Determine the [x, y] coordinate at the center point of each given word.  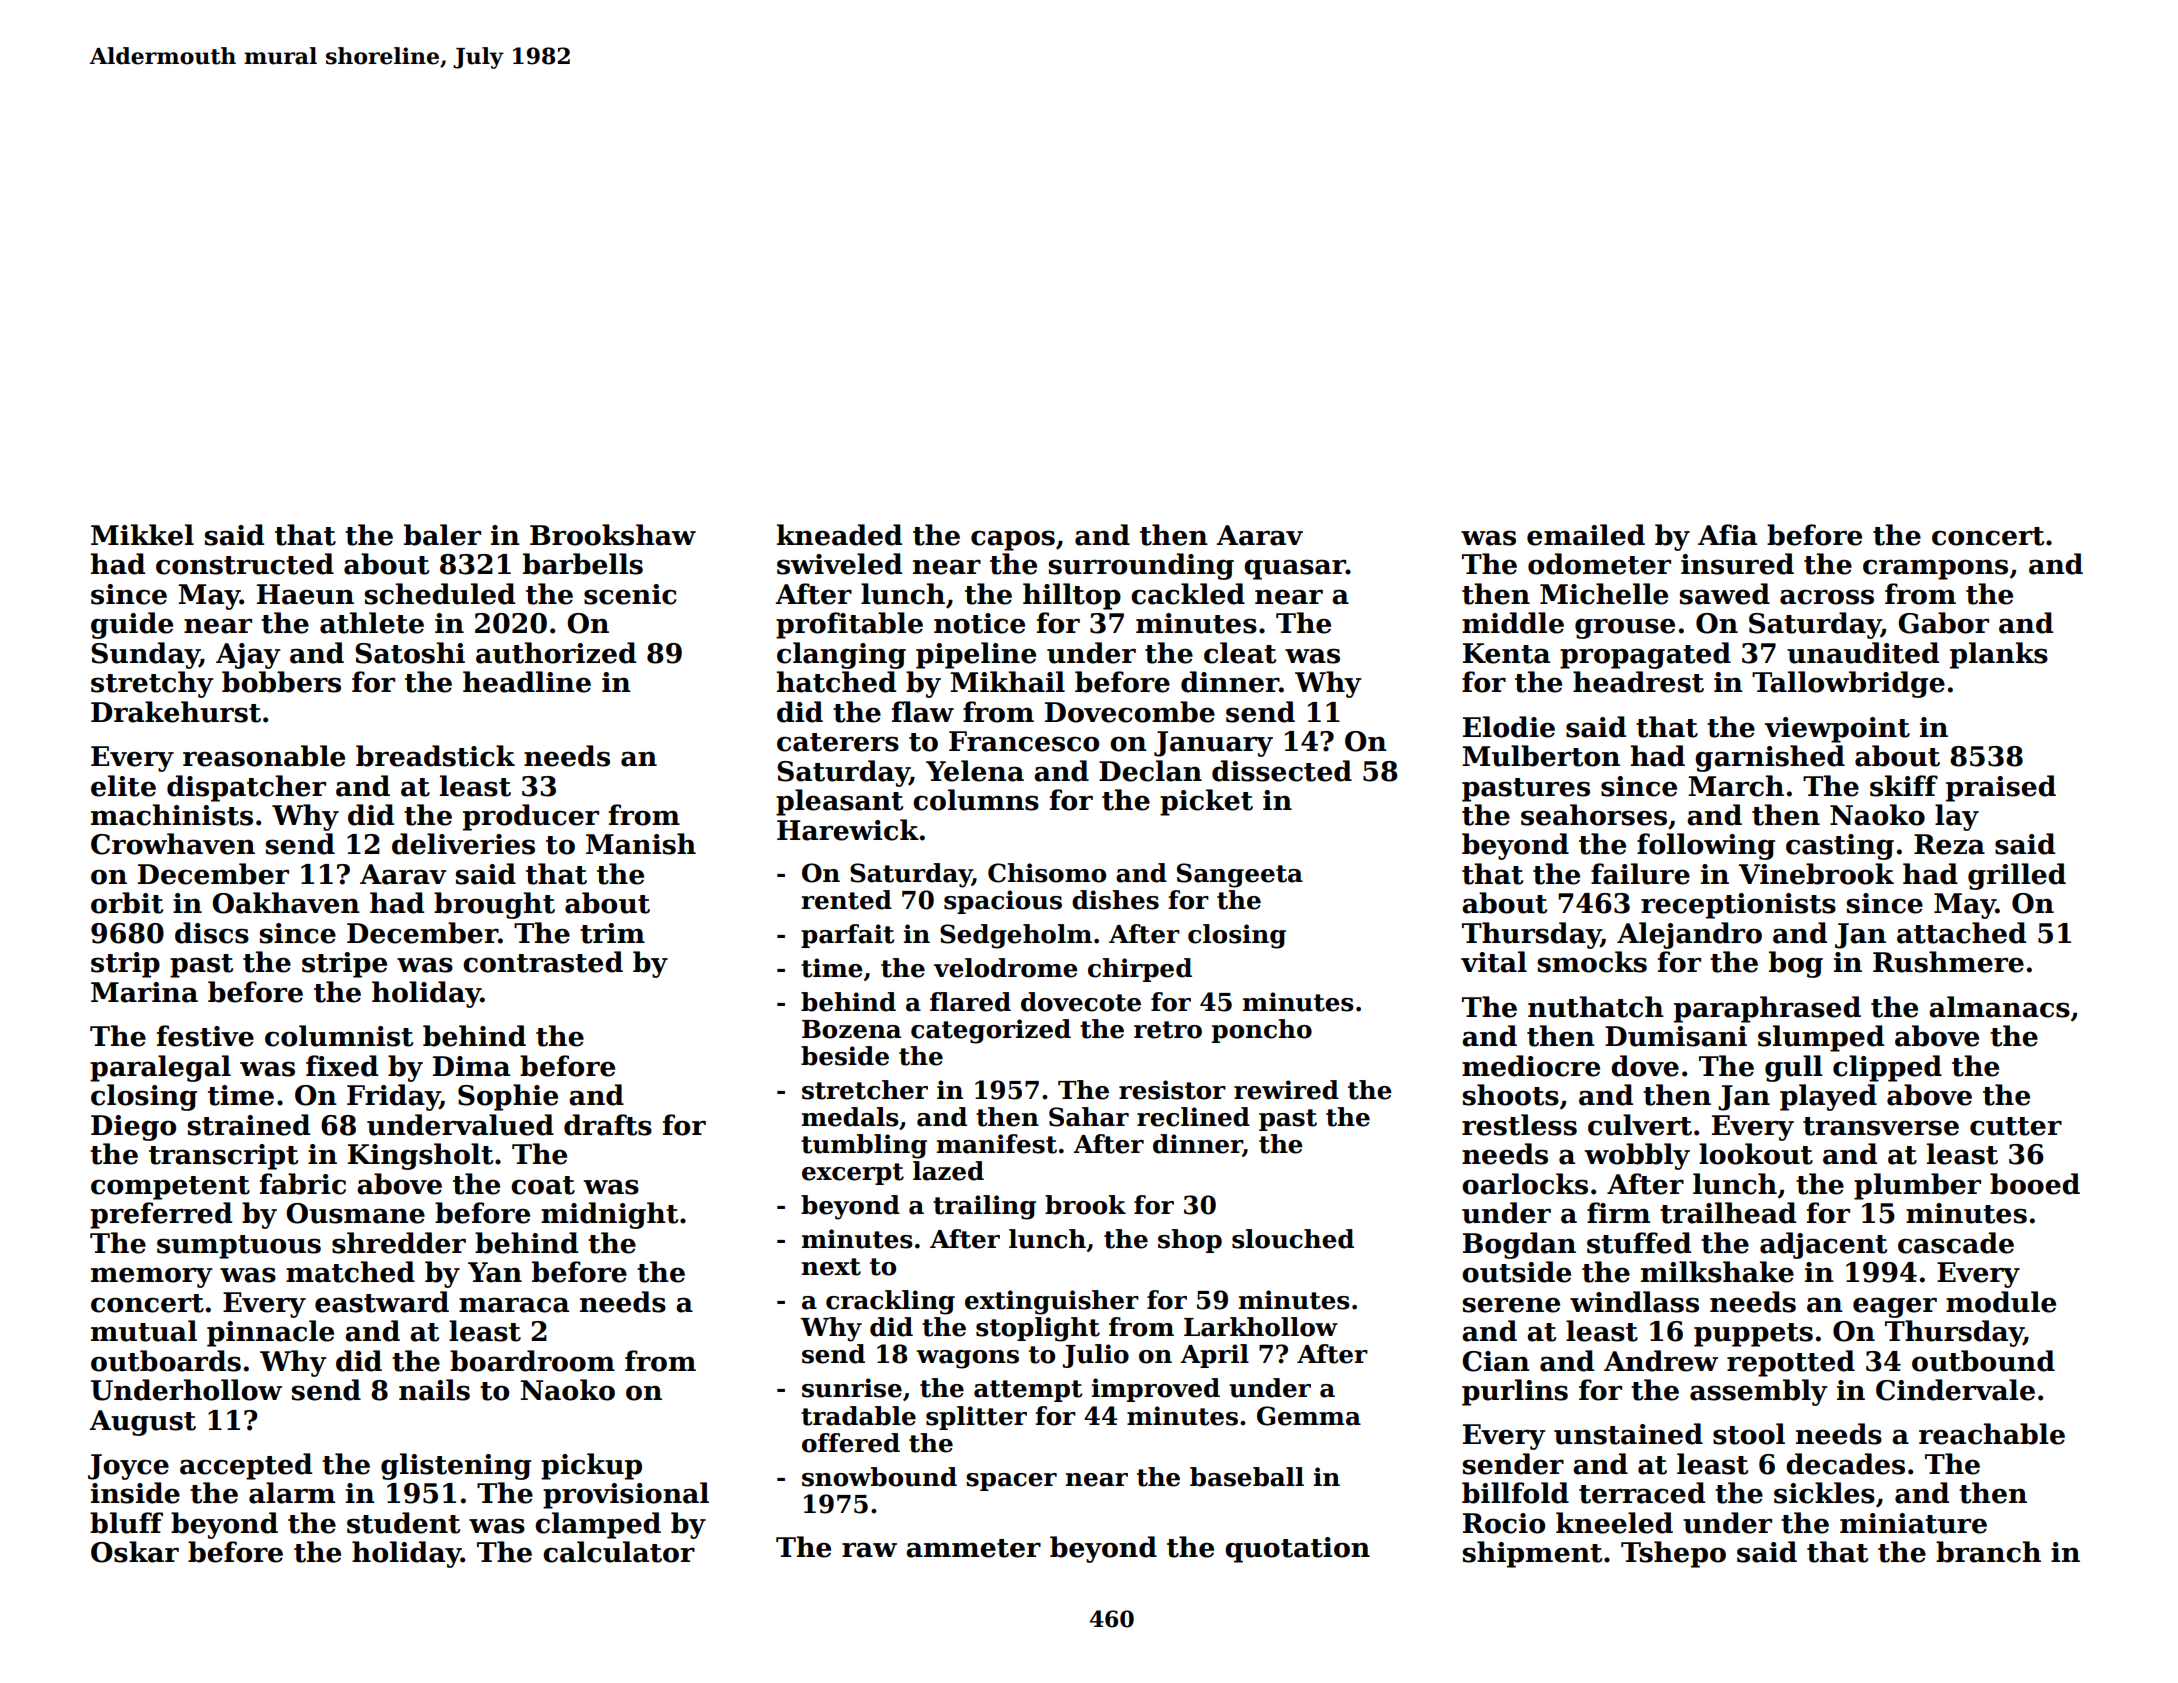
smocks [1592, 962]
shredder [399, 1243]
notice [979, 623]
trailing [984, 1207]
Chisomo [1047, 873]
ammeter [973, 1548]
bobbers [281, 682]
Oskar [135, 1552]
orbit [127, 903]
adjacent [1823, 1245]
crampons [1935, 569]
